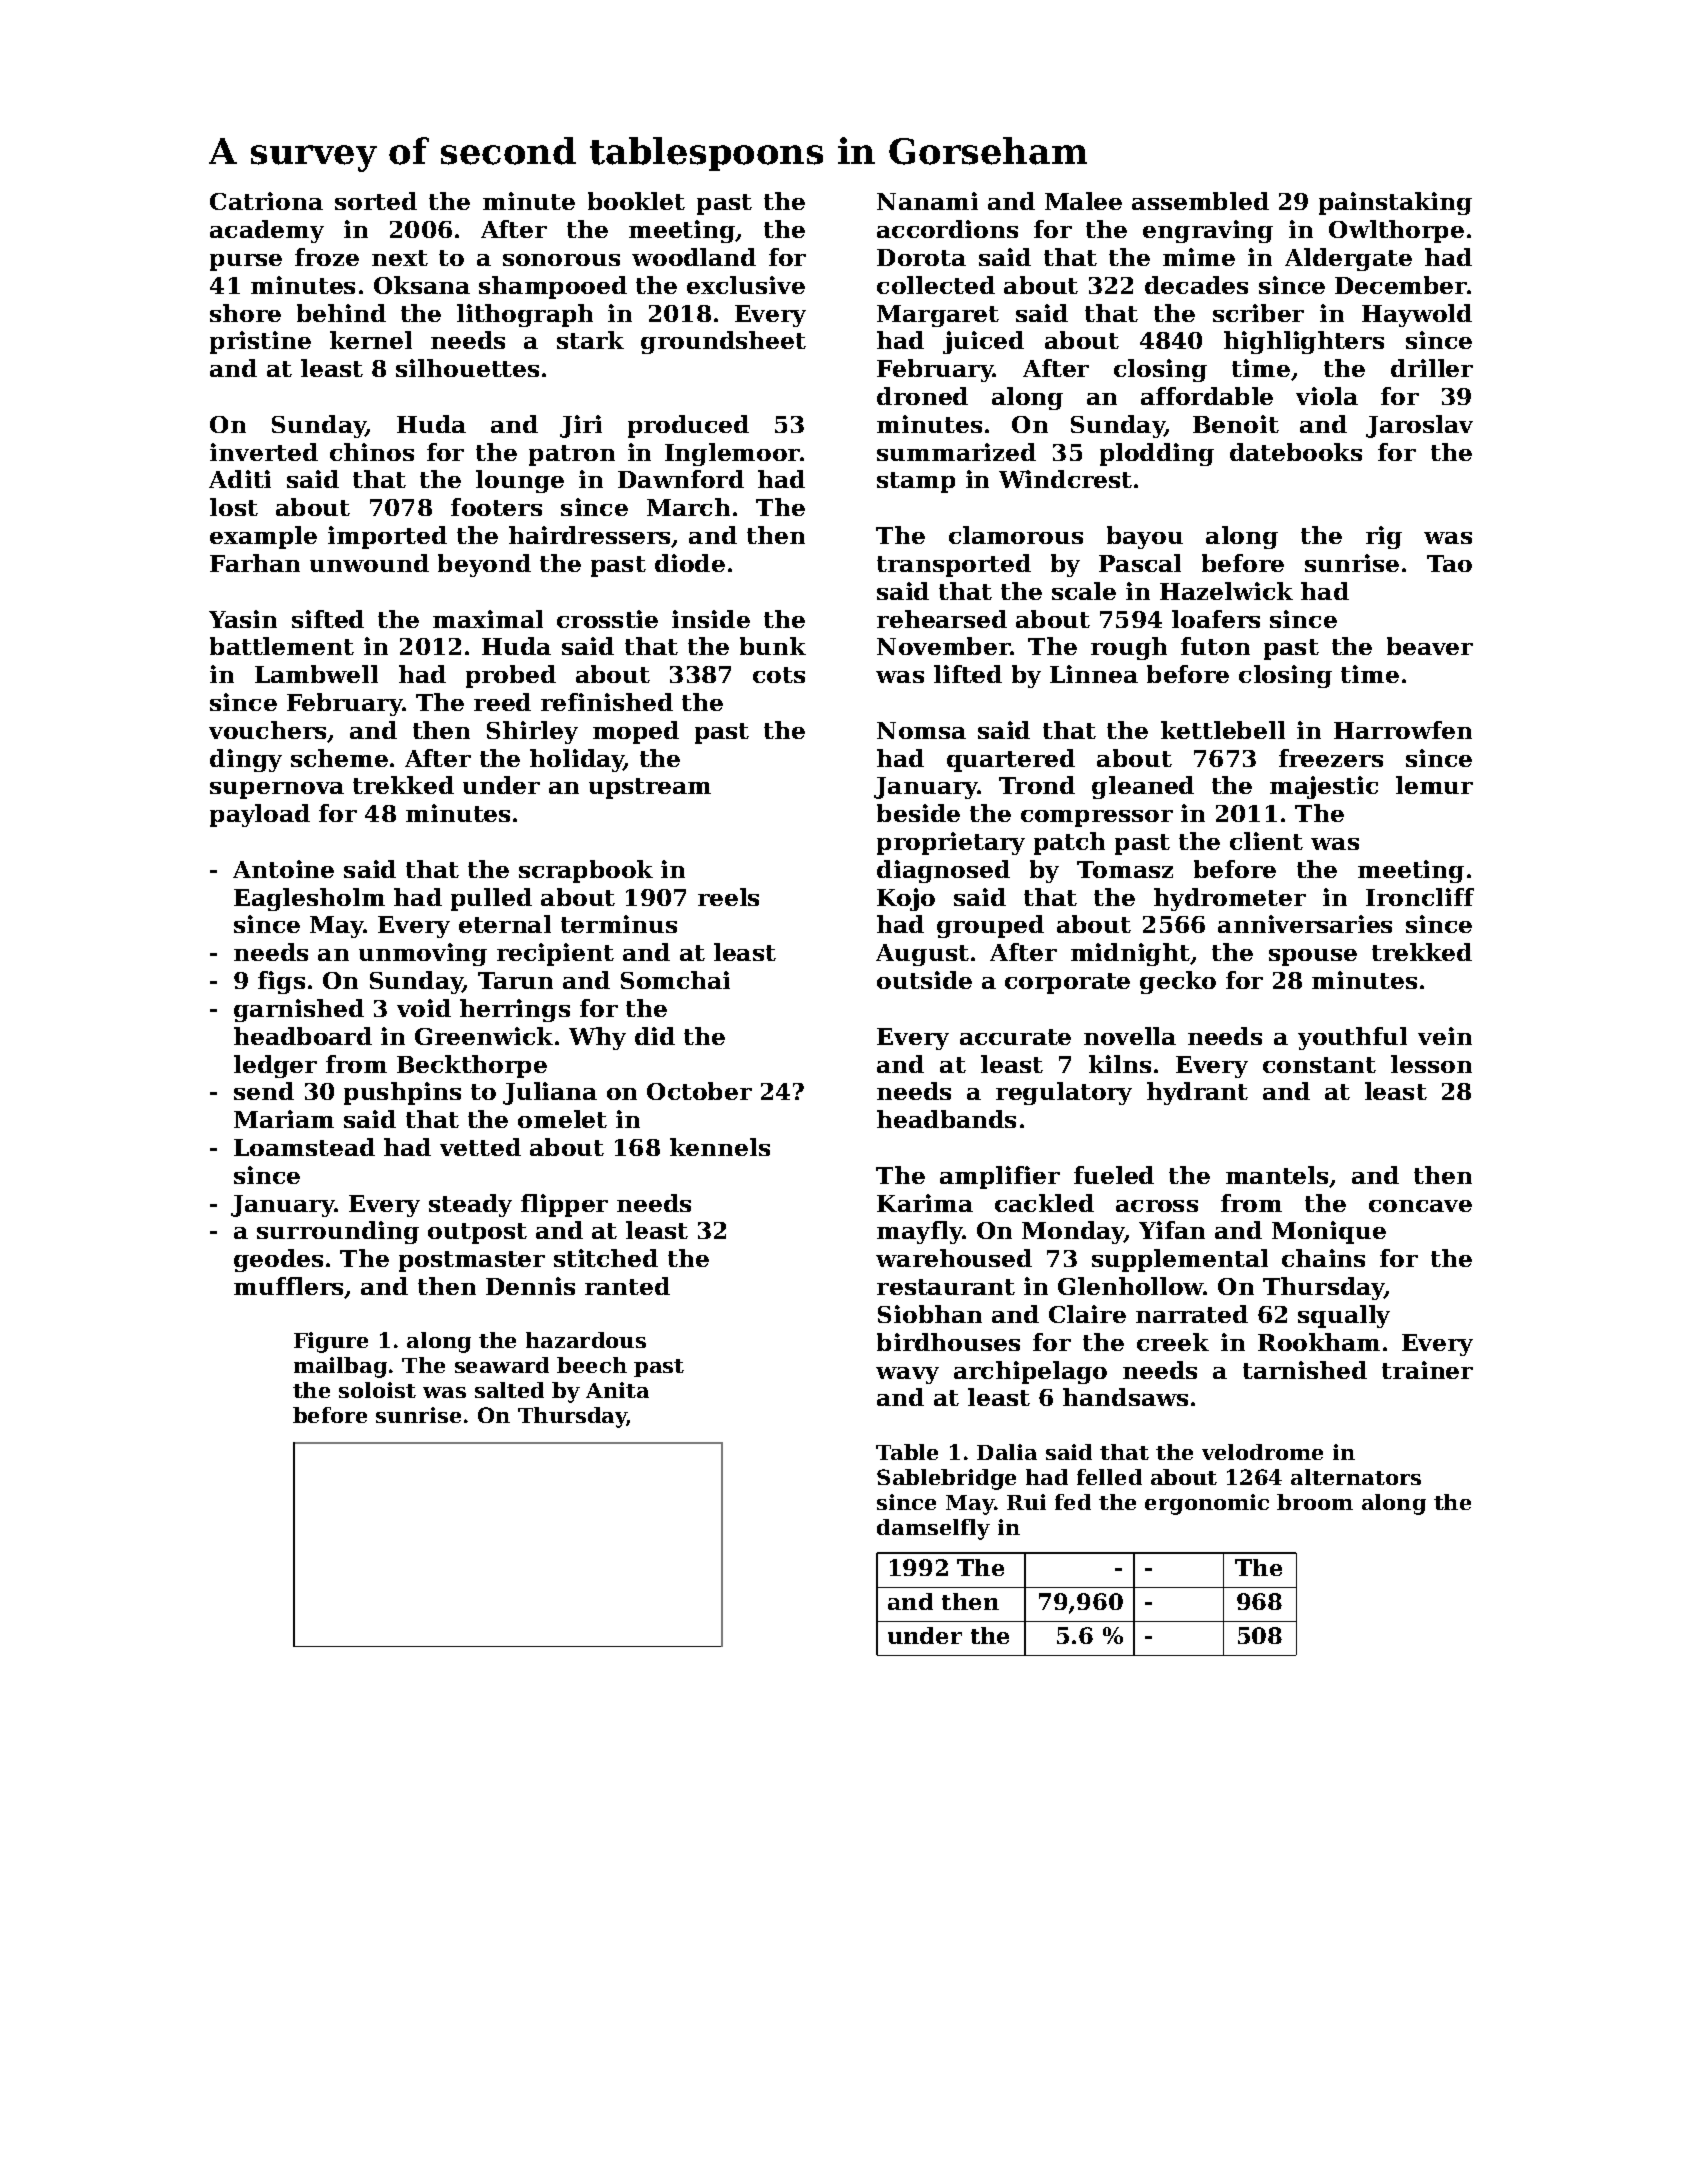 The height and width of the page is (2178, 1683). What do you see at coordinates (472, 1066) in the page?
I see `Beckthorpe` at bounding box center [472, 1066].
